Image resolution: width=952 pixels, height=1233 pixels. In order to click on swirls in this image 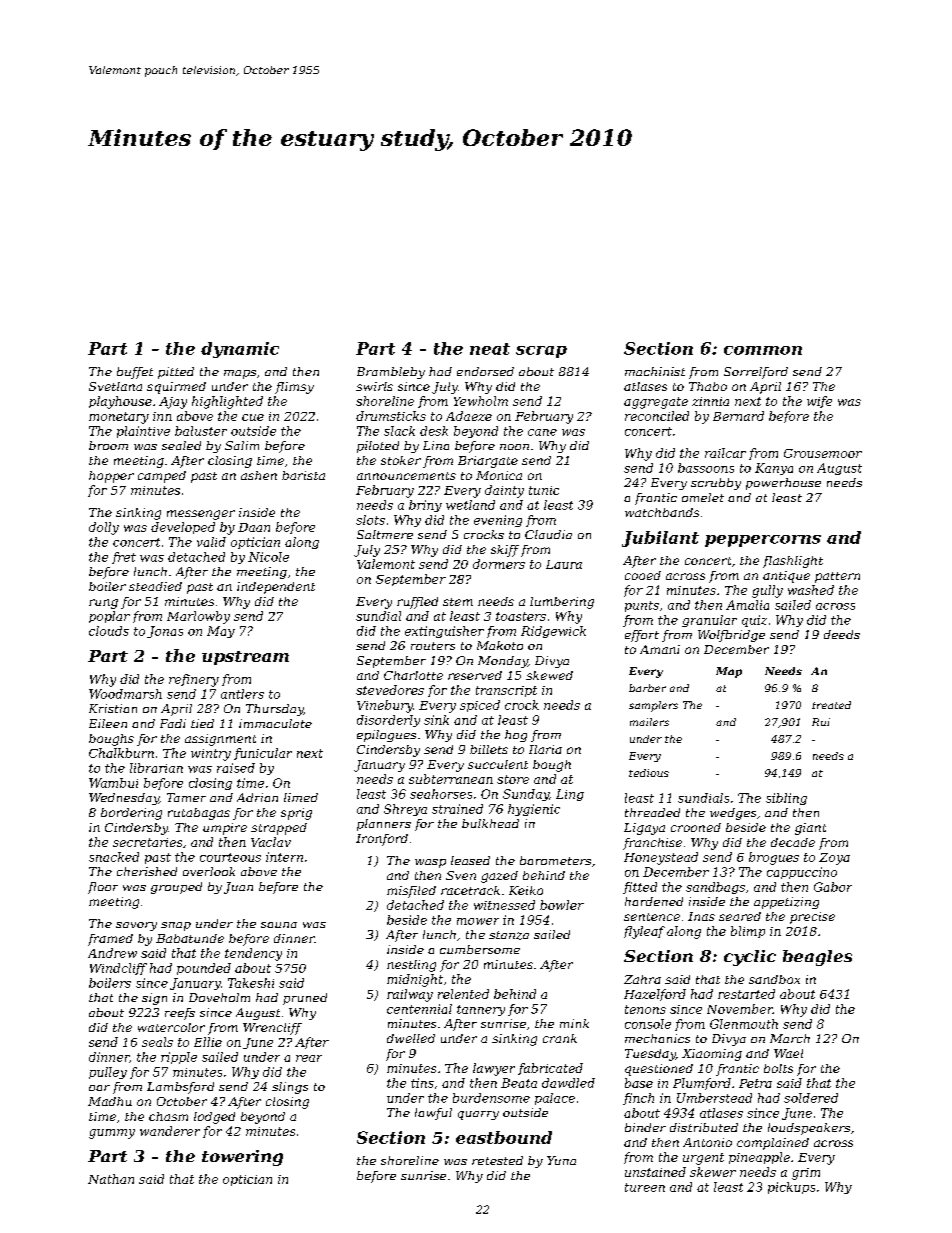, I will do `click(374, 386)`.
